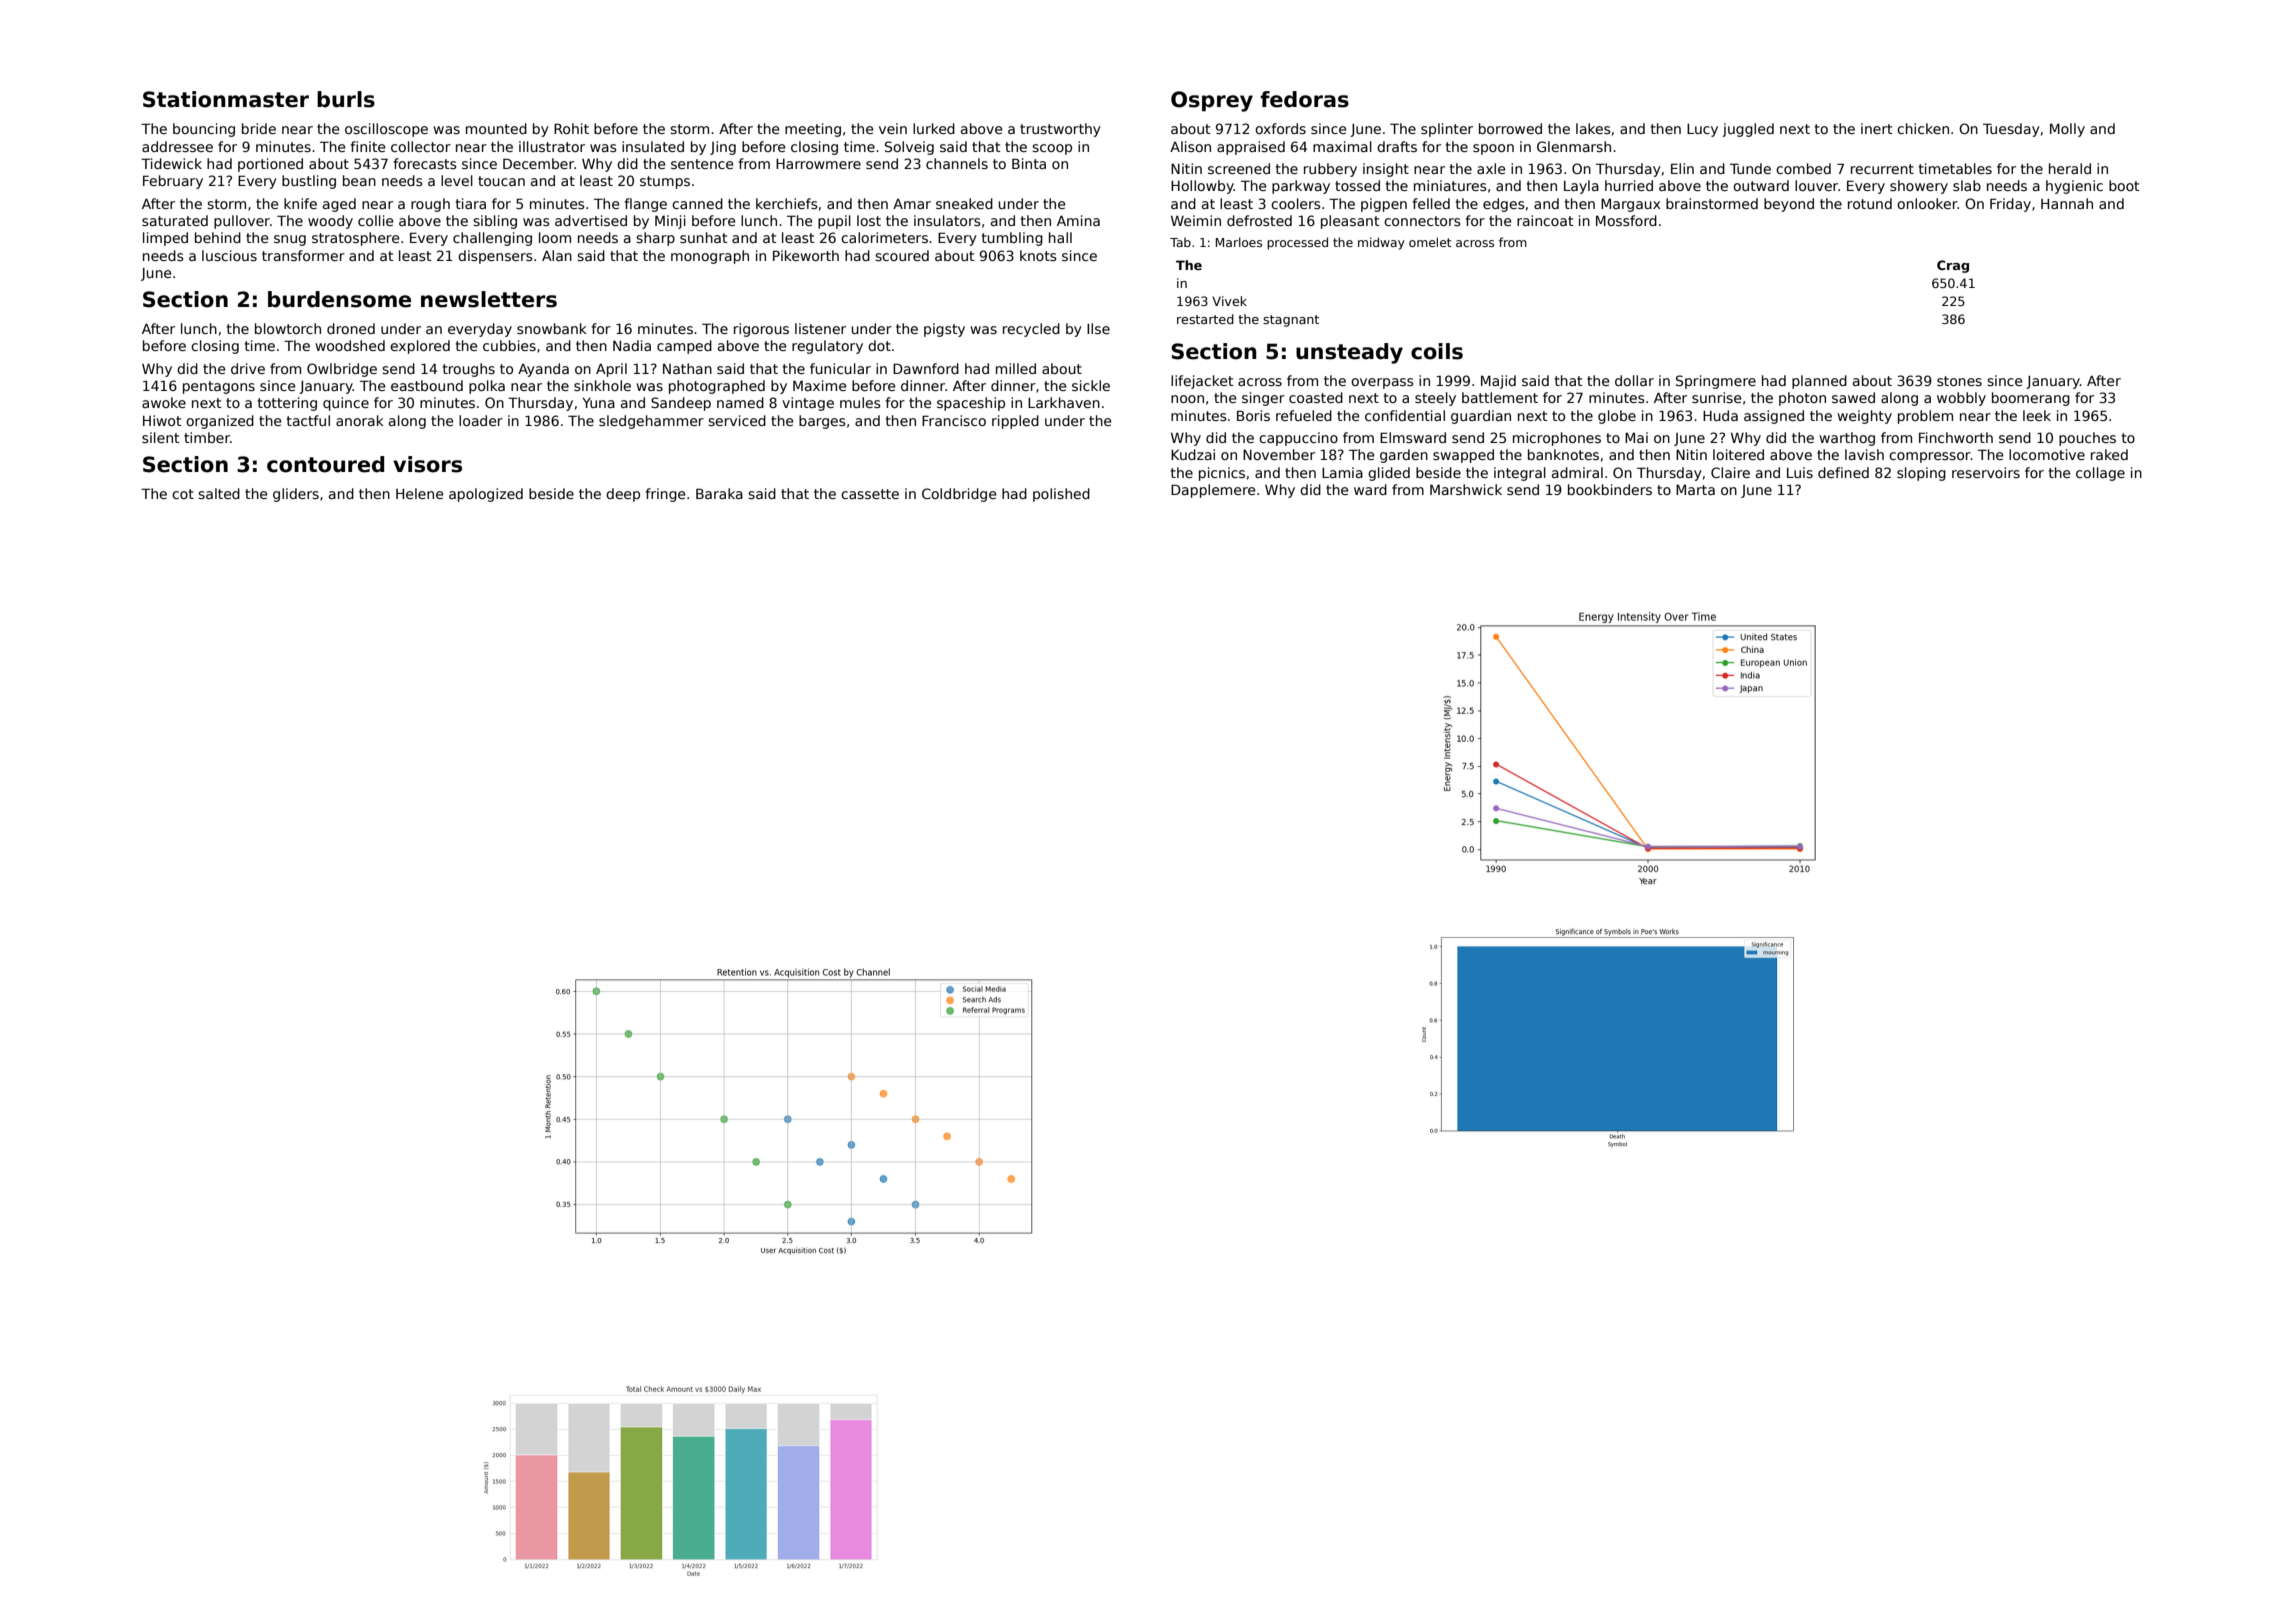  I want to click on blowtorch, so click(288, 328).
